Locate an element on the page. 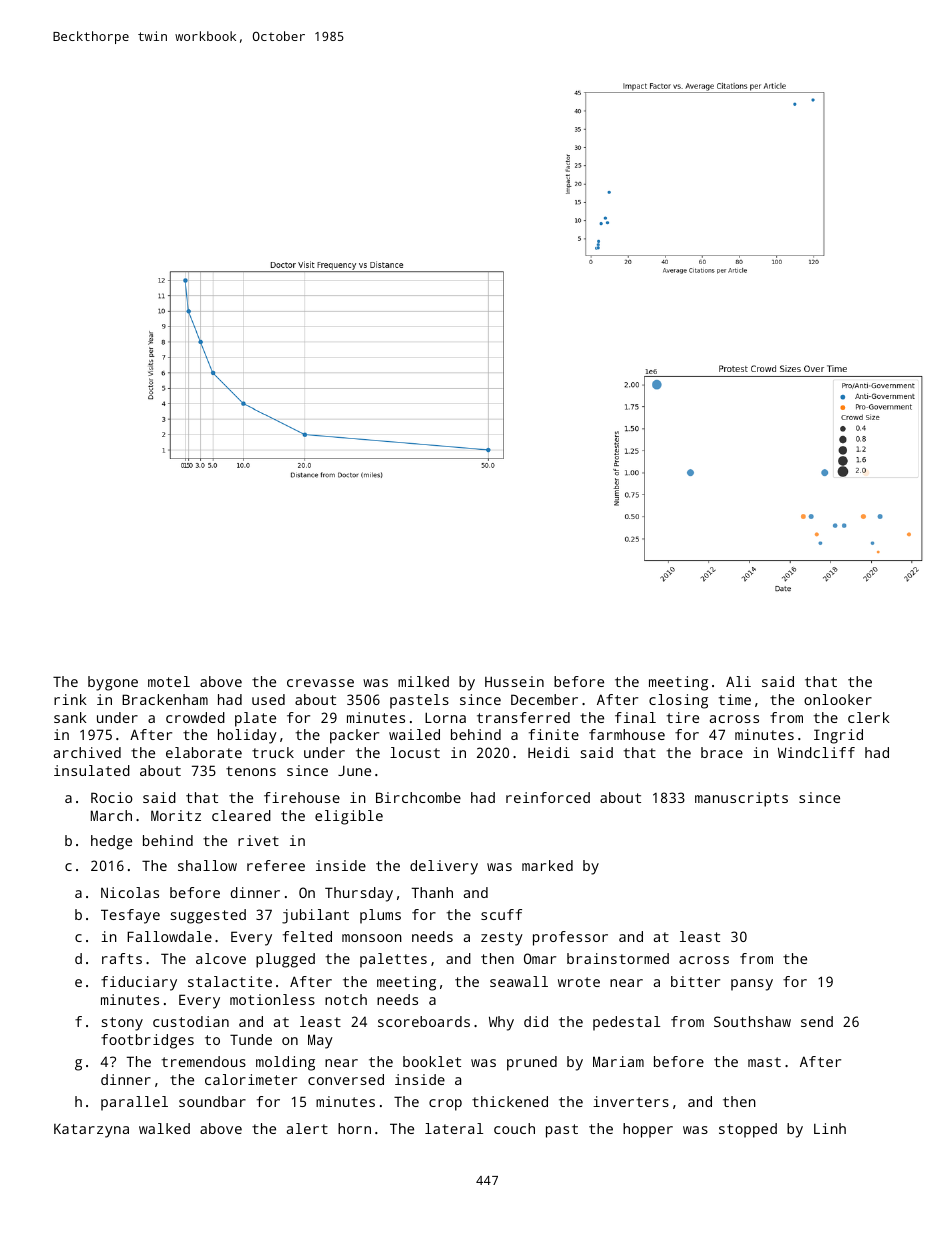 This page has width=952, height=1233. Heidi is located at coordinates (549, 752).
